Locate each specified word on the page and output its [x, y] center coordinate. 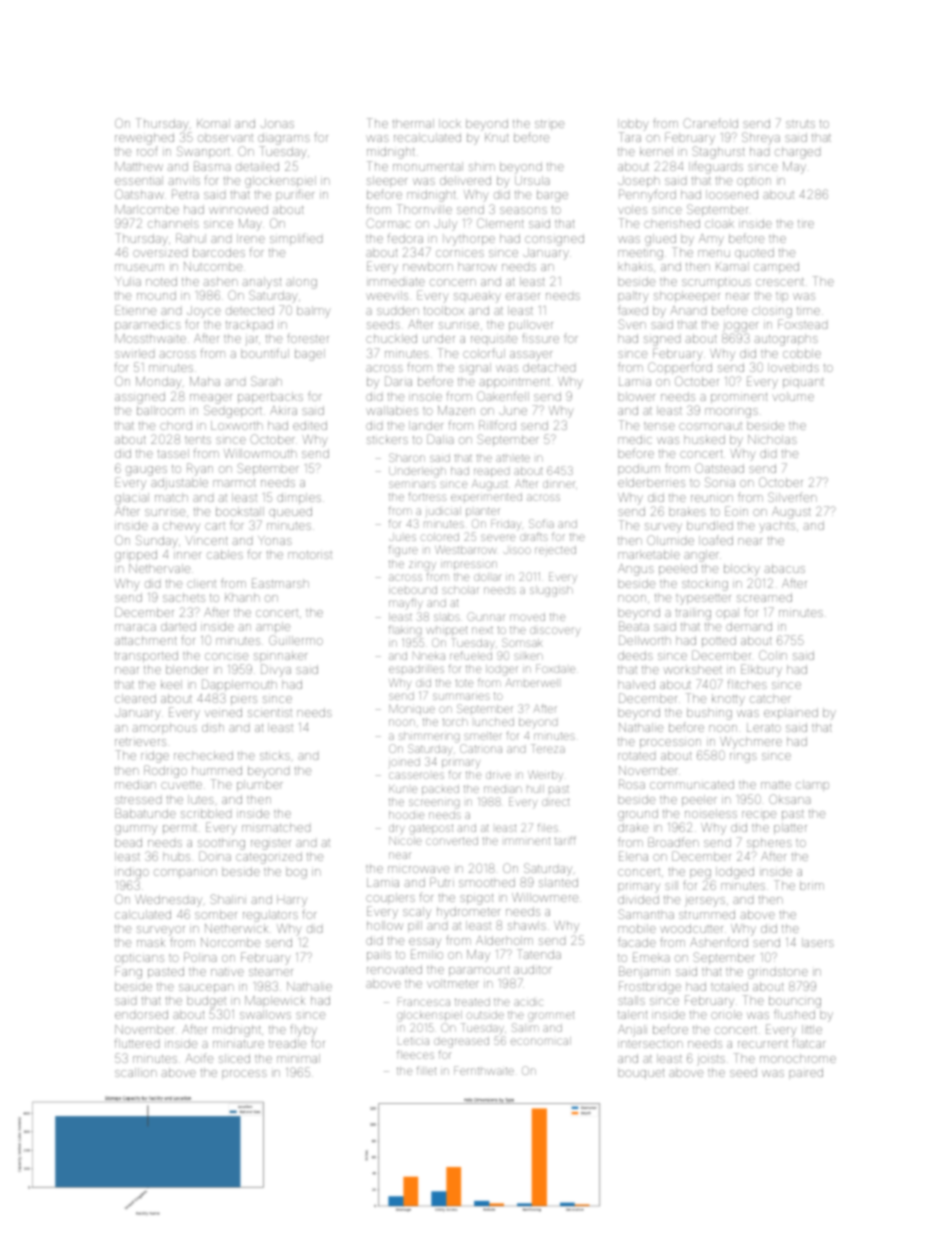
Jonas [277, 123]
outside [485, 1015]
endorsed [141, 1014]
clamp [812, 785]
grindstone [778, 973]
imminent [527, 841]
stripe [549, 125]
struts [800, 124]
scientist [270, 713]
